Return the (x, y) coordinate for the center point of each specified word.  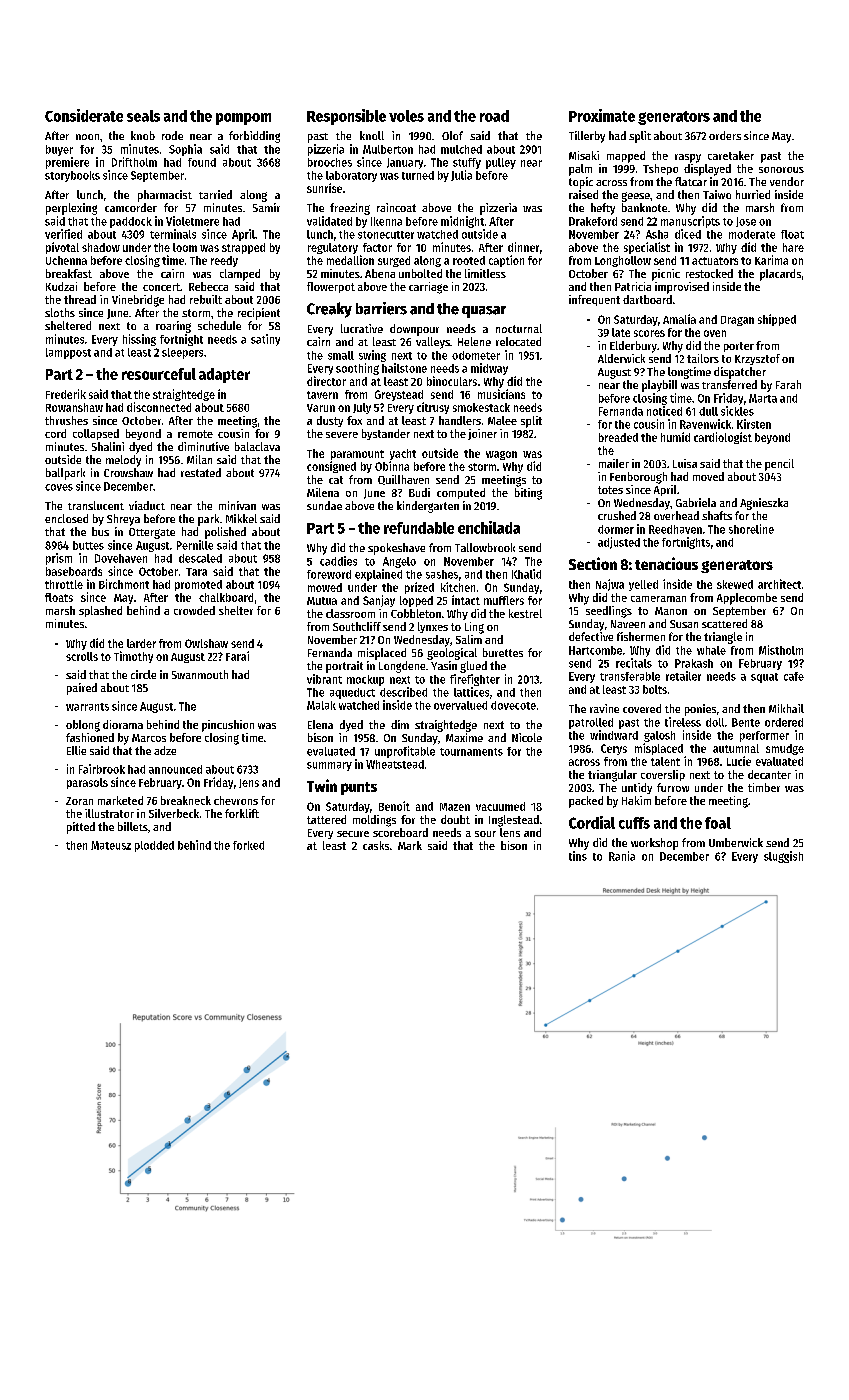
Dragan (737, 321)
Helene (474, 341)
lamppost (68, 353)
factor (377, 247)
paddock (131, 222)
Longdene (402, 667)
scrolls (82, 656)
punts (359, 788)
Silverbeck (174, 813)
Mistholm (781, 650)
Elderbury (633, 347)
